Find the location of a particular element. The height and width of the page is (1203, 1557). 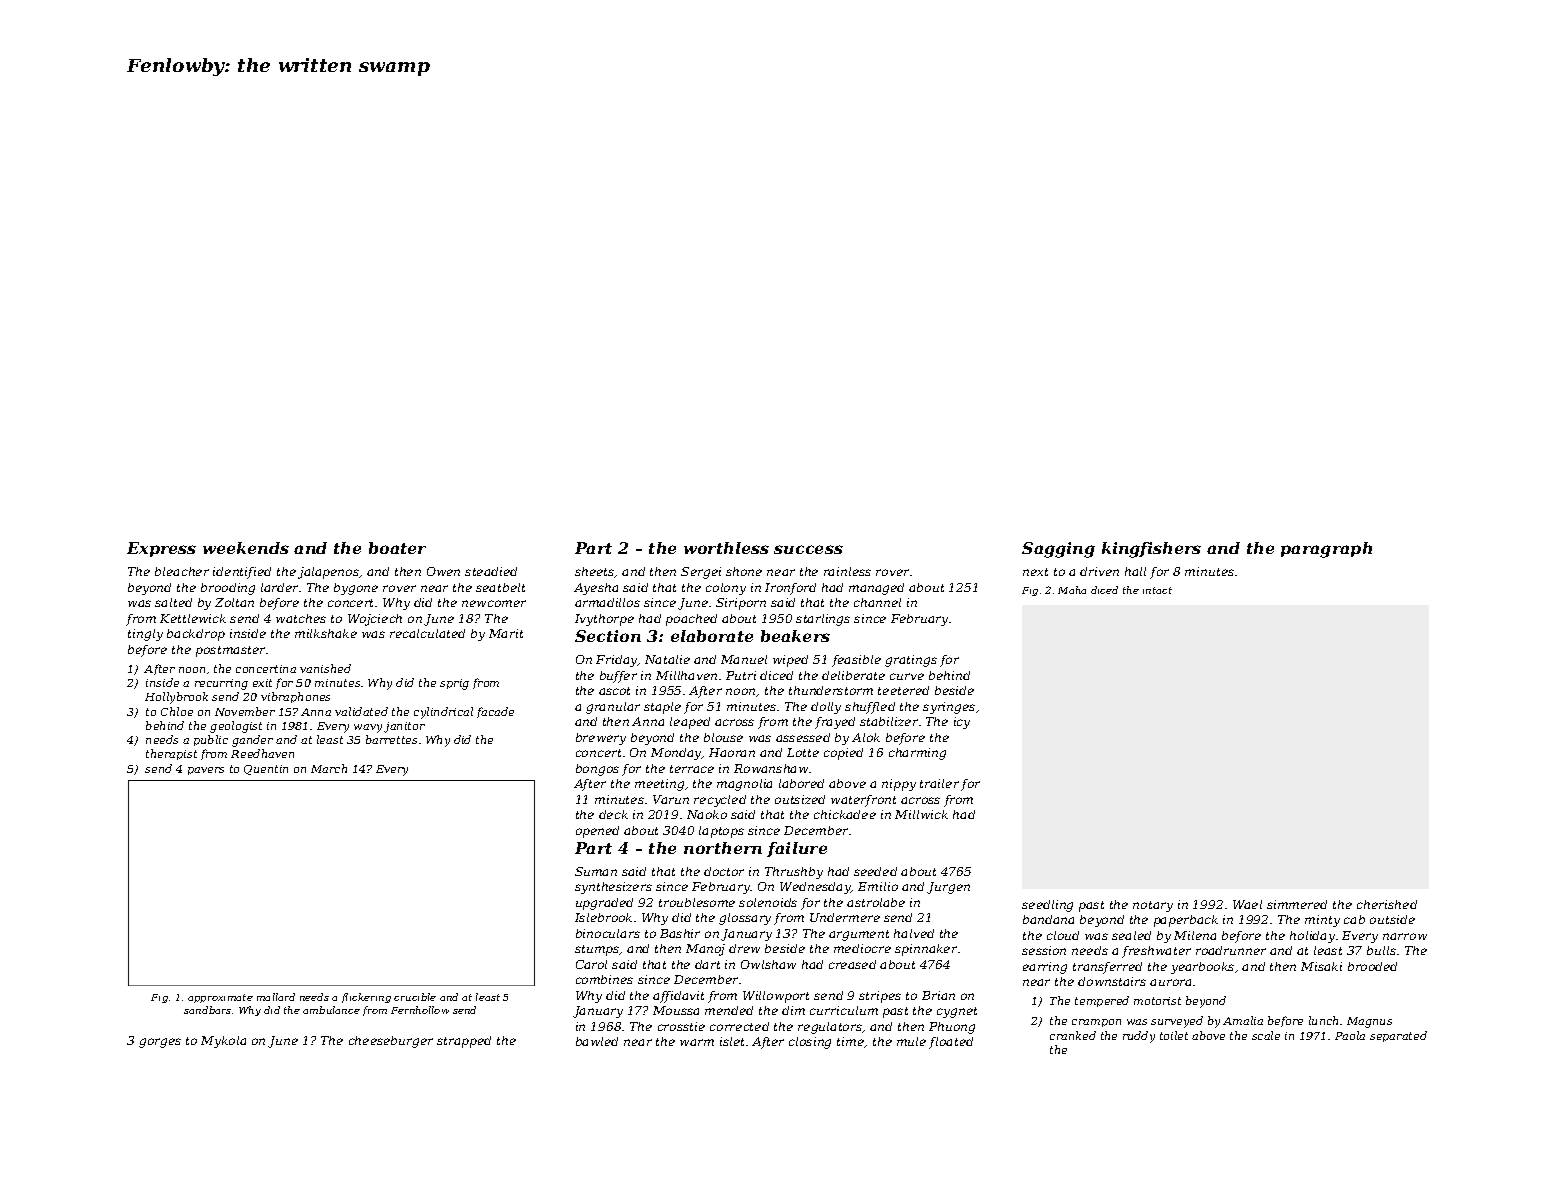

paragraph is located at coordinates (1326, 550).
